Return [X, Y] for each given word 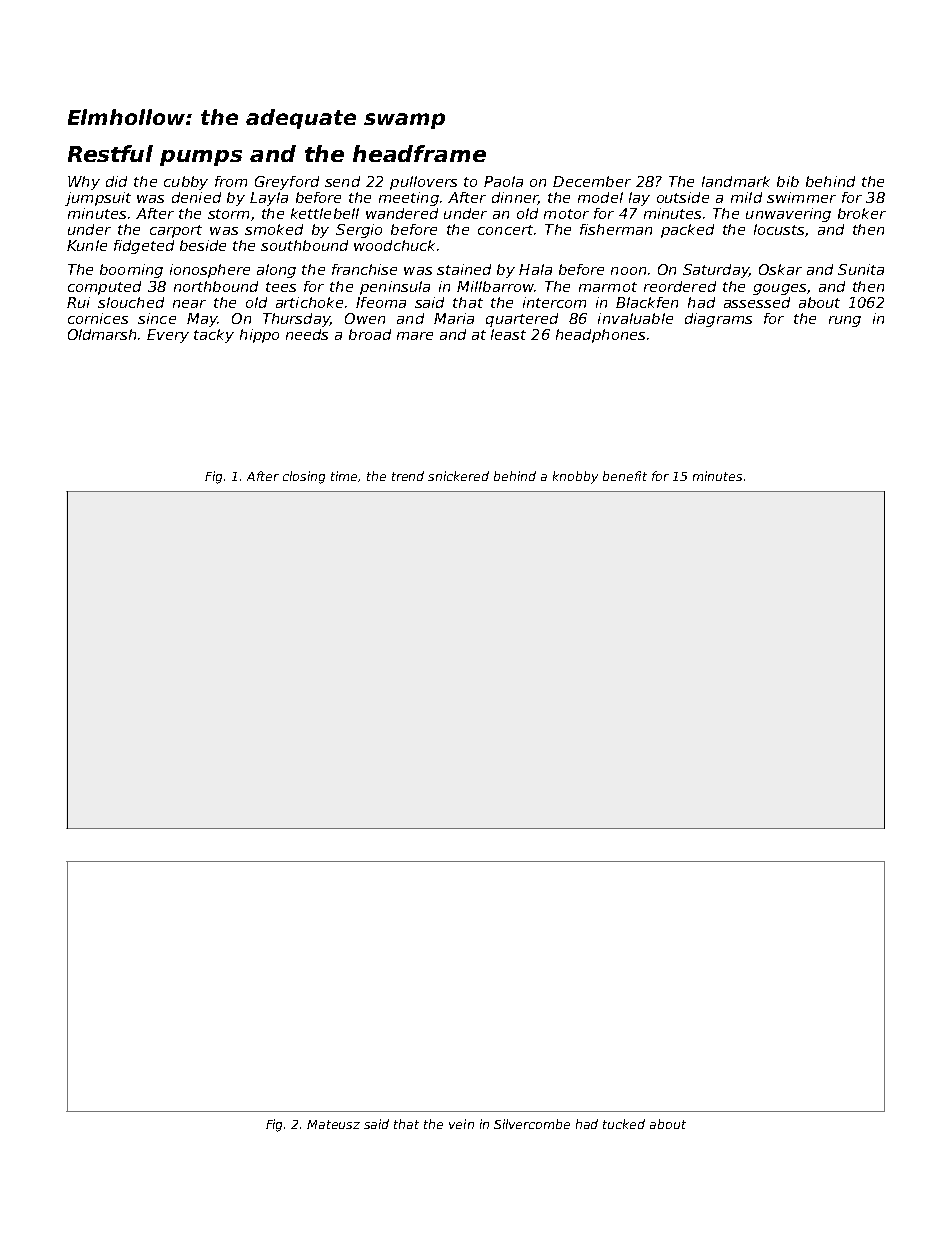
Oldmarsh [102, 334]
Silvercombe [532, 1124]
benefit [625, 476]
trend [408, 476]
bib [788, 181]
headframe [419, 153]
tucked [624, 1124]
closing [304, 477]
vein [461, 1124]
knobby [575, 477]
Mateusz [333, 1124]
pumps [201, 158]
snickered [458, 476]
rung [845, 321]
